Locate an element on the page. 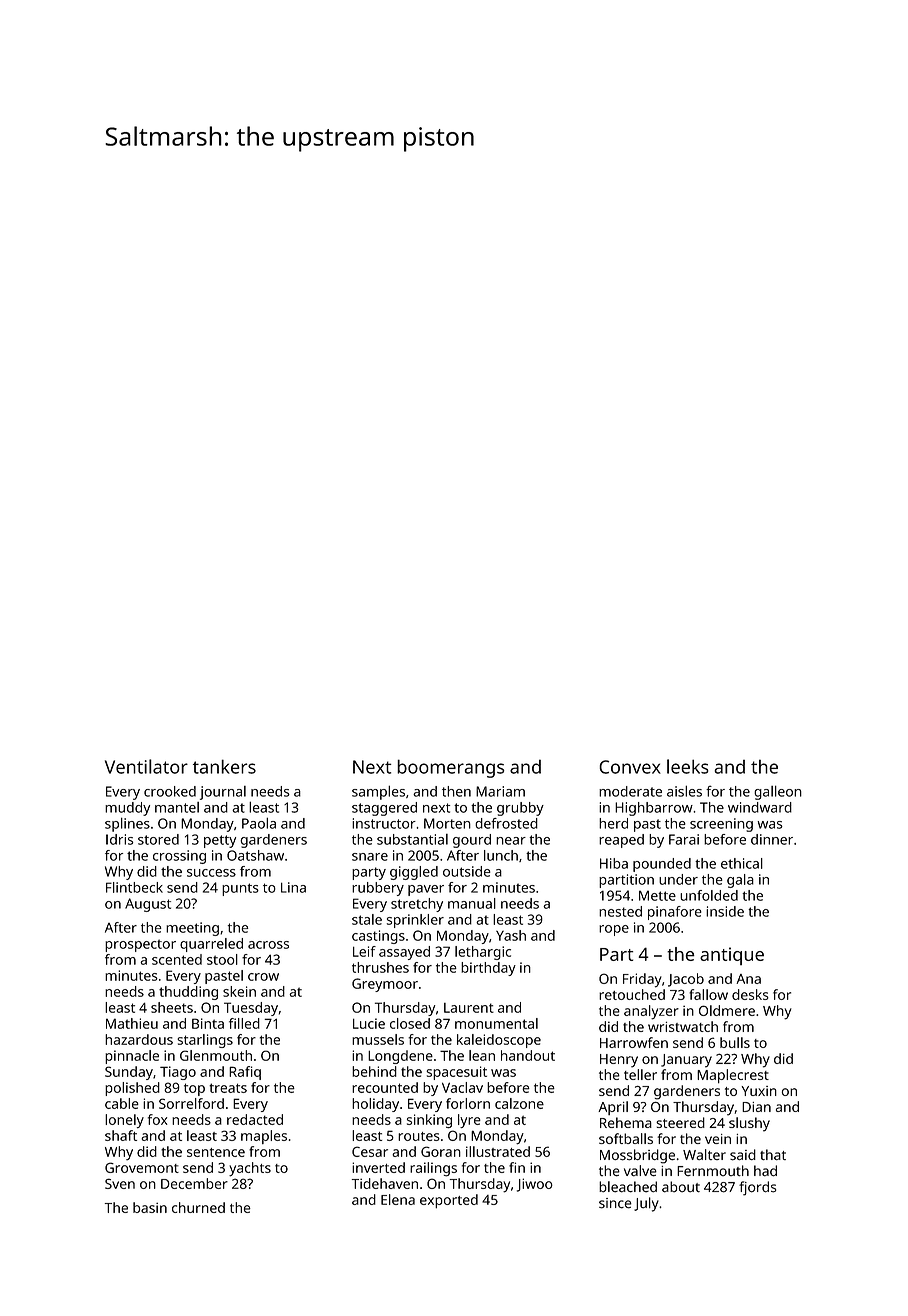 Image resolution: width=908 pixels, height=1316 pixels. splines is located at coordinates (127, 824).
